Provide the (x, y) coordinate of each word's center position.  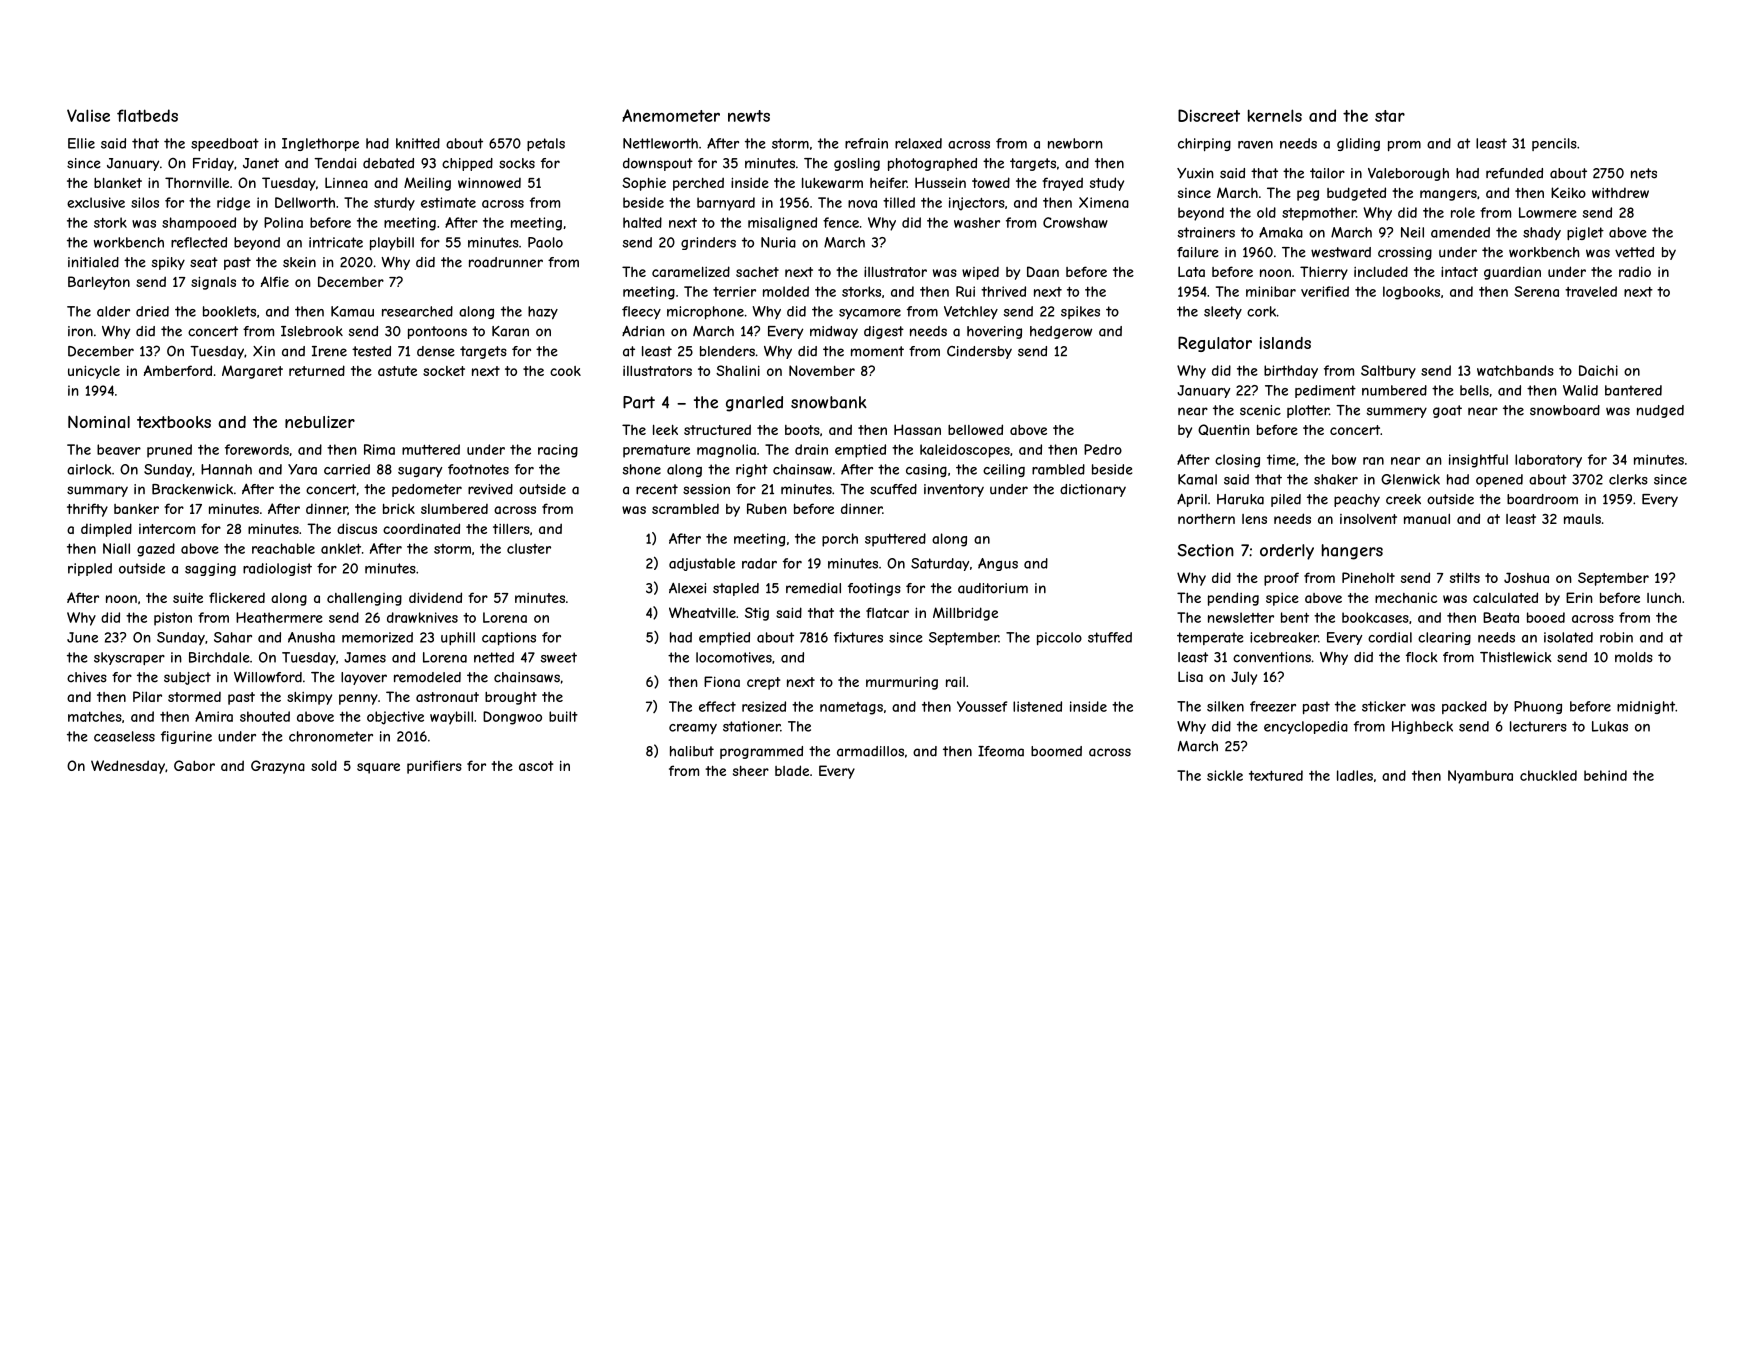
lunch (1664, 598)
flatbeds (147, 115)
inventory (954, 490)
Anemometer (671, 115)
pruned (169, 451)
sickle (1225, 775)
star (1390, 116)
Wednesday (128, 767)
